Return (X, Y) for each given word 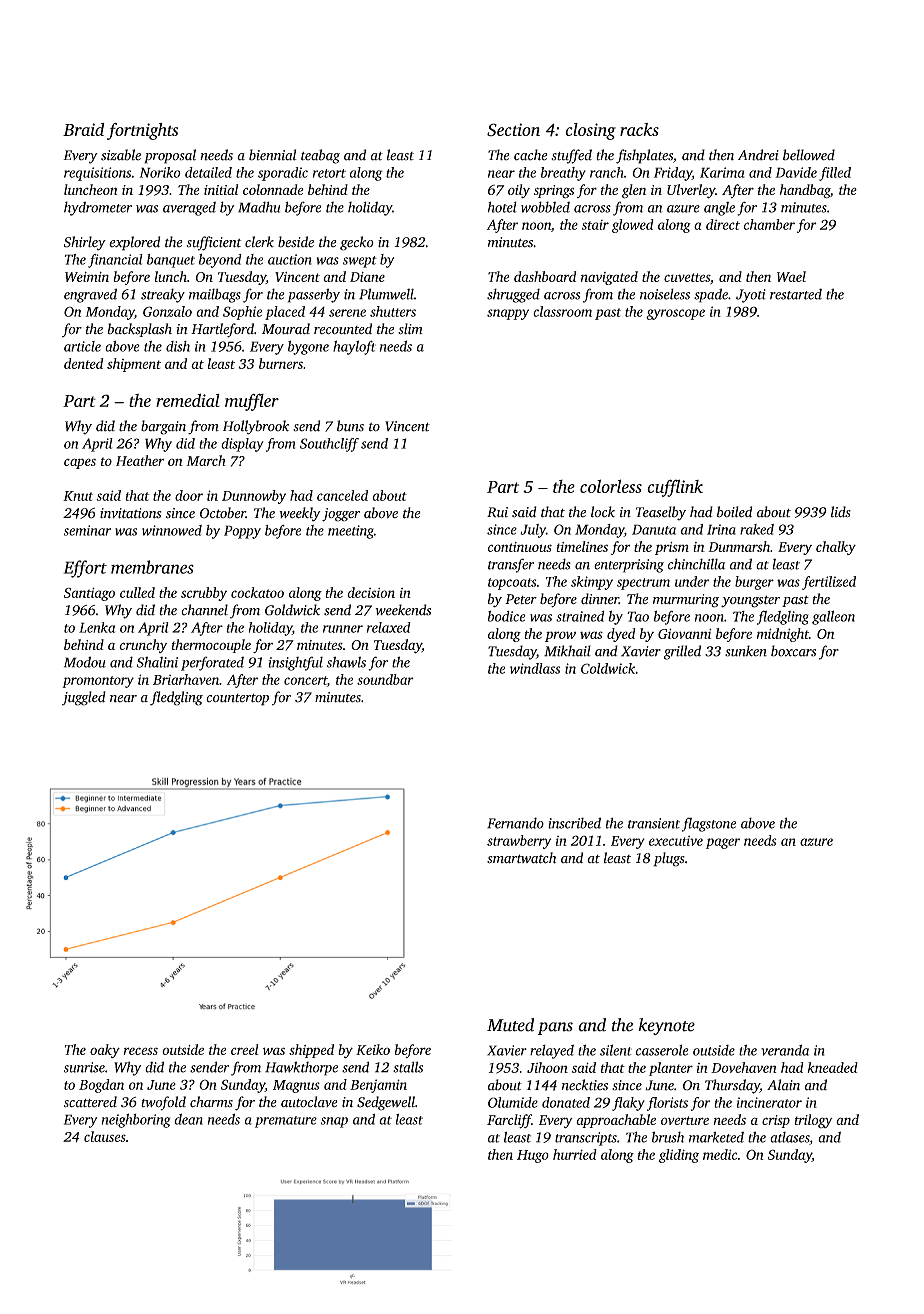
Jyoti (751, 296)
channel (204, 610)
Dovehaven (744, 1067)
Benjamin (378, 1086)
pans (555, 1028)
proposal (170, 156)
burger (754, 583)
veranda (785, 1050)
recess (141, 1051)
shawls (346, 662)
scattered (90, 1102)
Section (513, 130)
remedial (188, 400)
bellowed (809, 155)
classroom (562, 311)
